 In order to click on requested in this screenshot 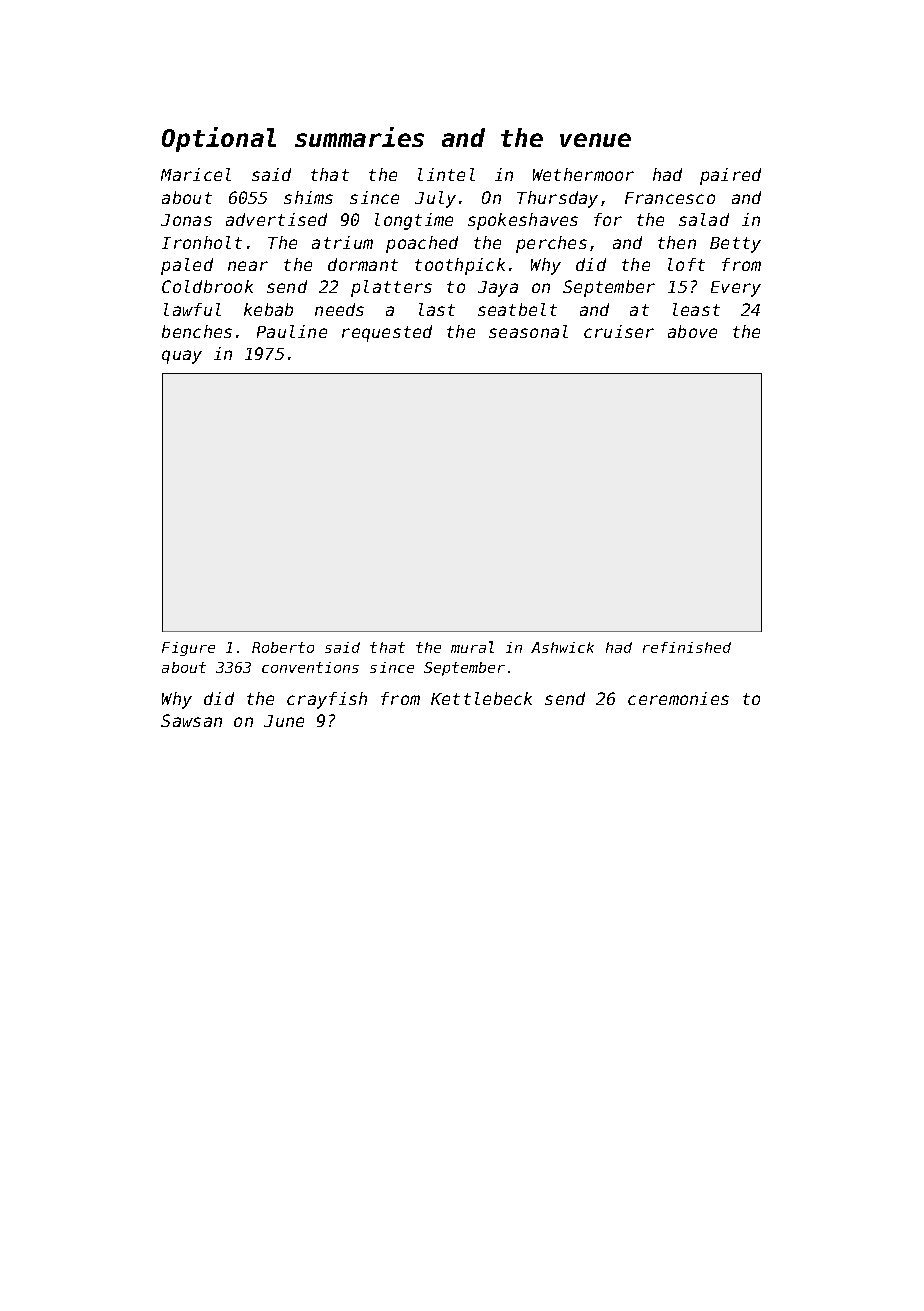, I will do `click(387, 333)`.
